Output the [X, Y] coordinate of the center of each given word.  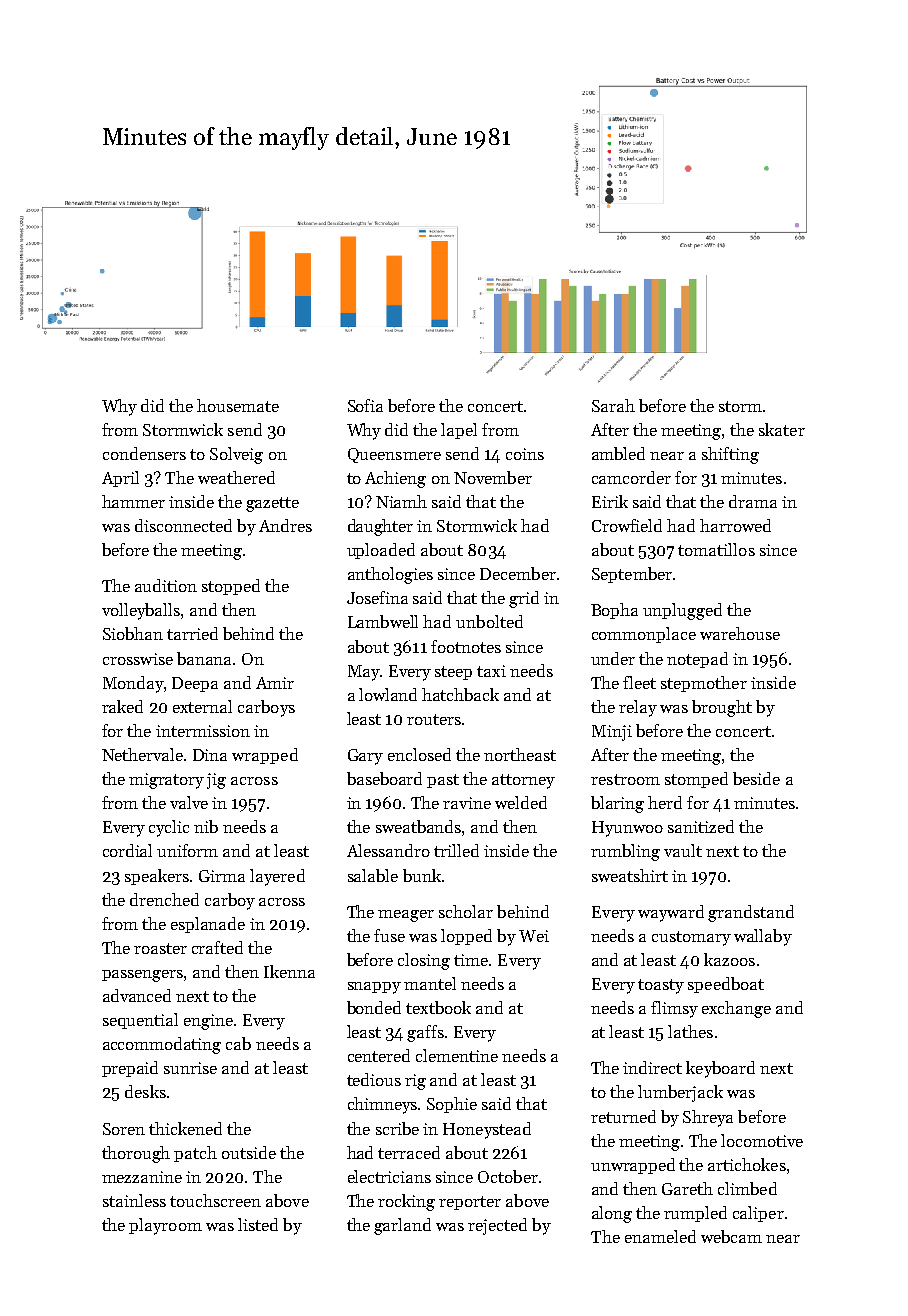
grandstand [751, 913]
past [443, 781]
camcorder [631, 477]
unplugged [682, 611]
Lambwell [383, 621]
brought [722, 708]
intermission [203, 731]
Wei [534, 936]
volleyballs [141, 611]
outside [249, 1152]
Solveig [236, 455]
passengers [142, 976]
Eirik [610, 501]
